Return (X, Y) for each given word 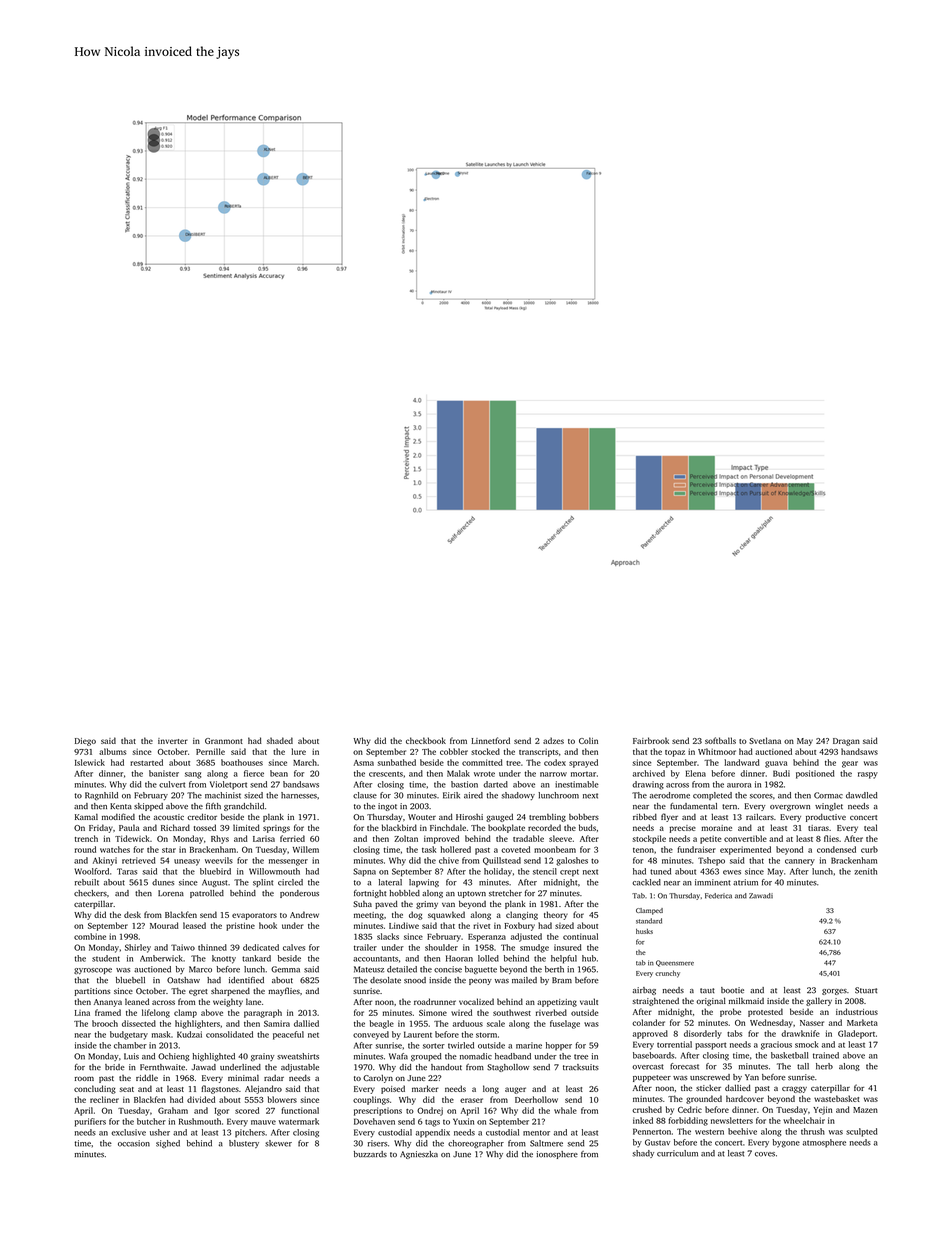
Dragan (846, 742)
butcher (151, 1121)
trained (826, 1055)
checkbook (426, 740)
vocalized (476, 1001)
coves (765, 1154)
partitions (92, 992)
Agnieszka (419, 1155)
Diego (85, 742)
